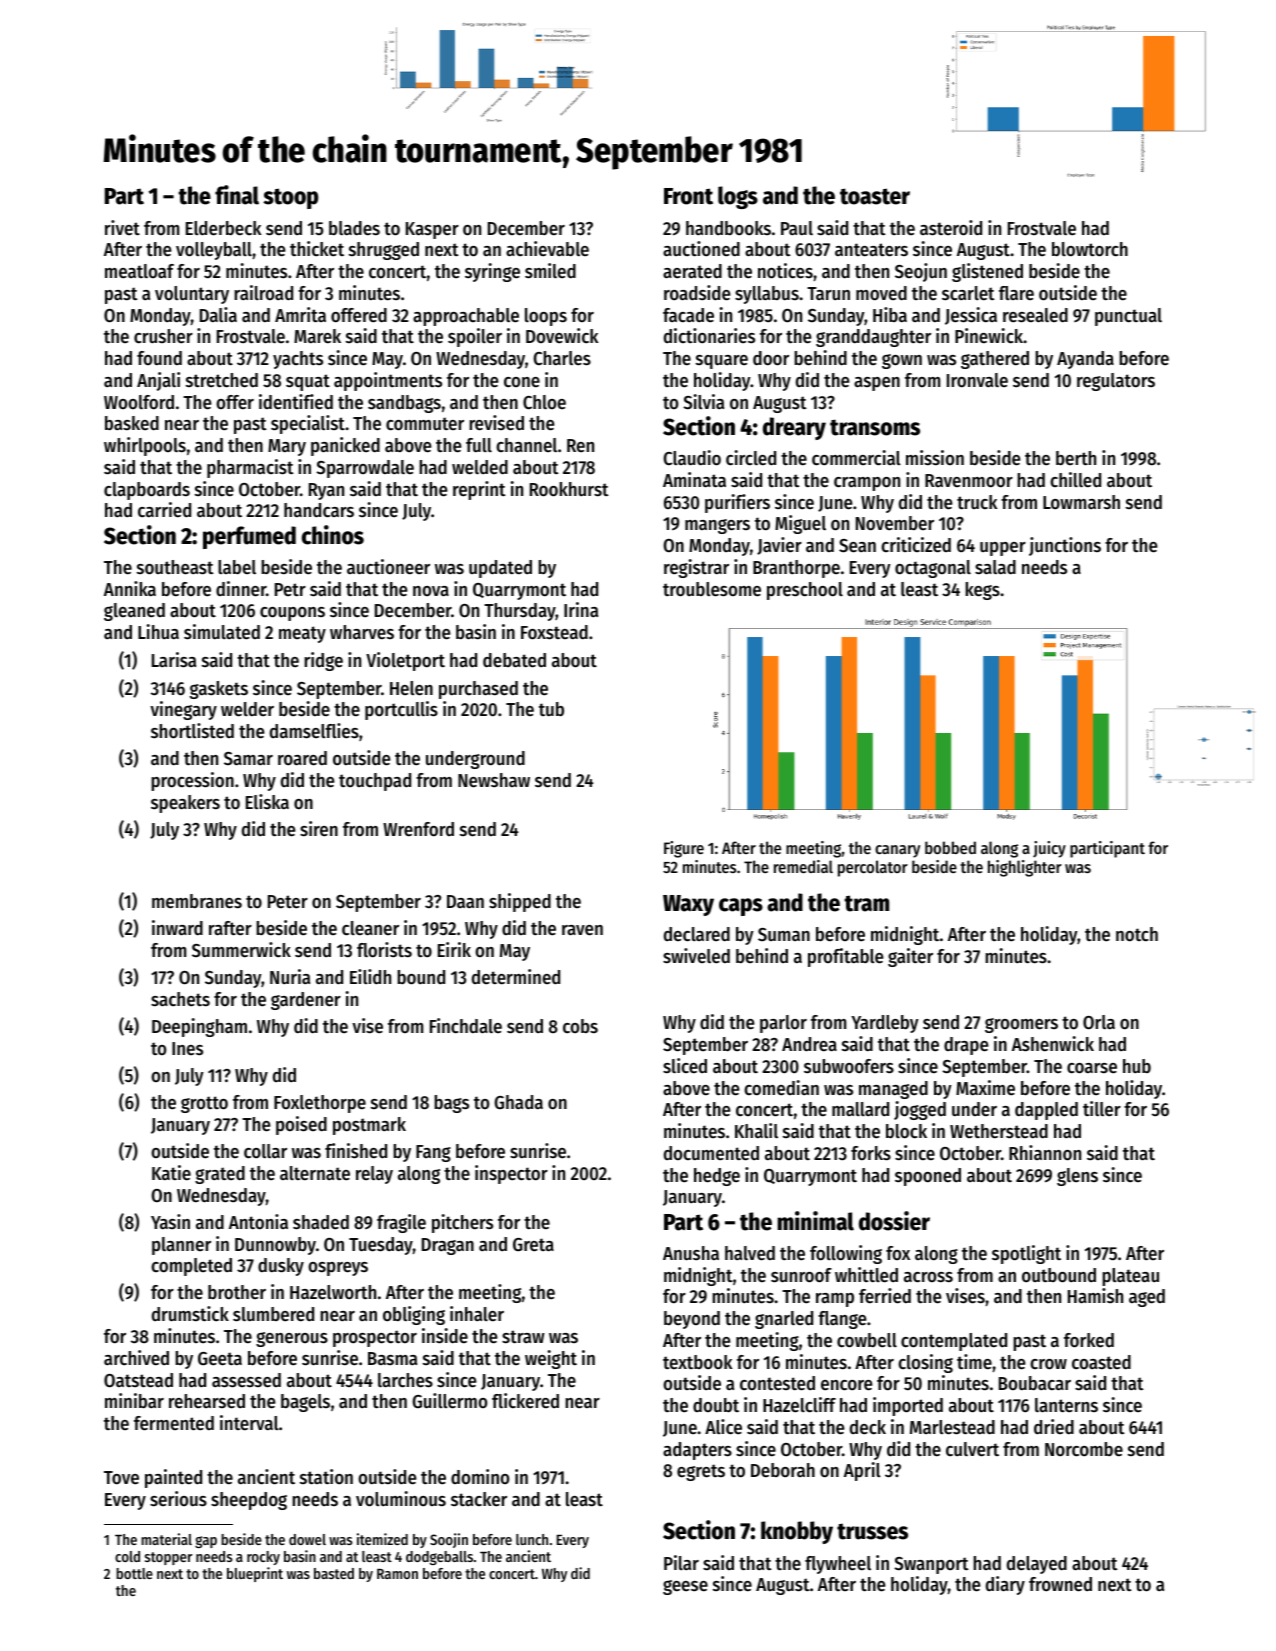 The width and height of the screenshot is (1276, 1651). What do you see at coordinates (163, 336) in the screenshot?
I see `crusher` at bounding box center [163, 336].
